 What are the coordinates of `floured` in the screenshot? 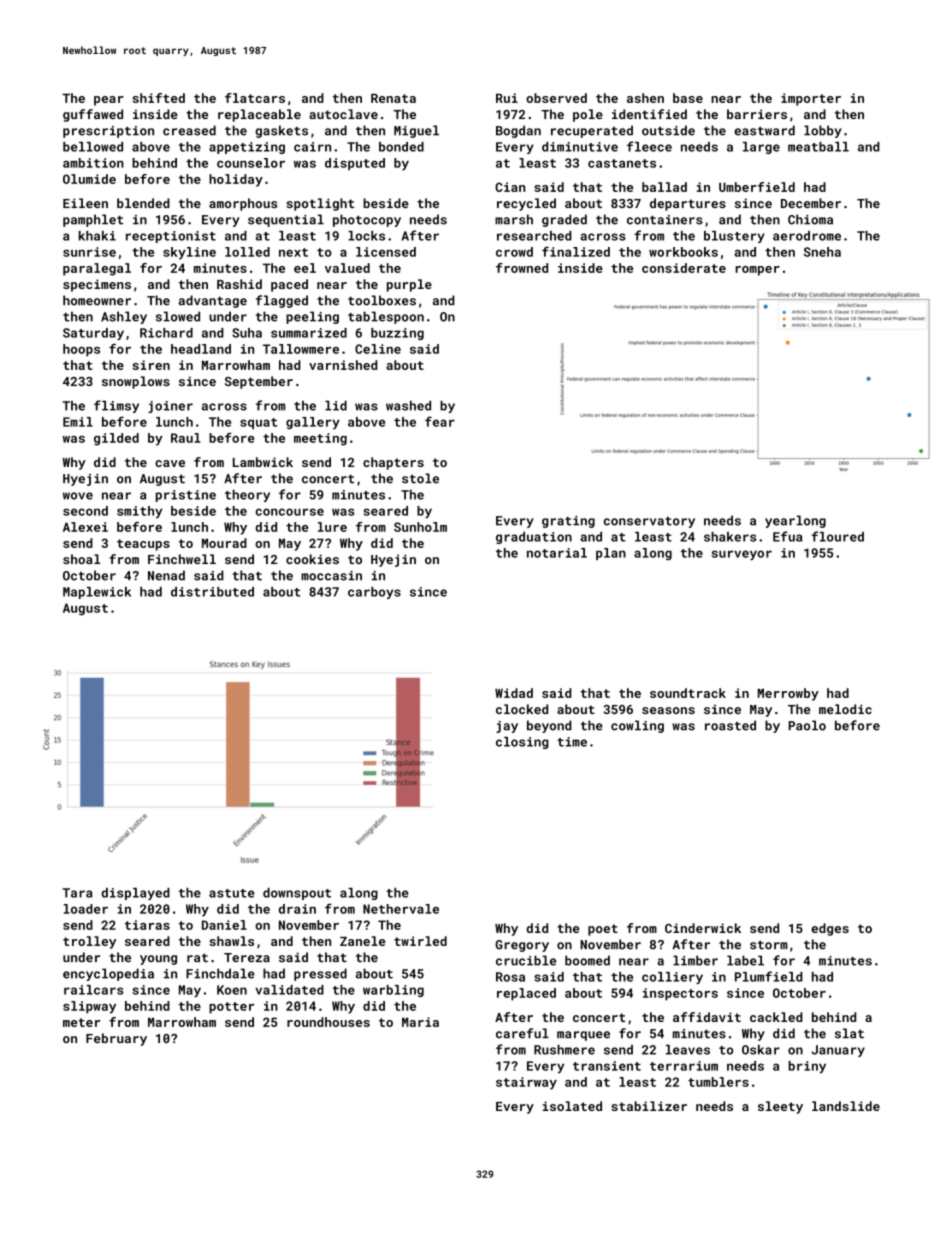 It's located at (837, 536).
